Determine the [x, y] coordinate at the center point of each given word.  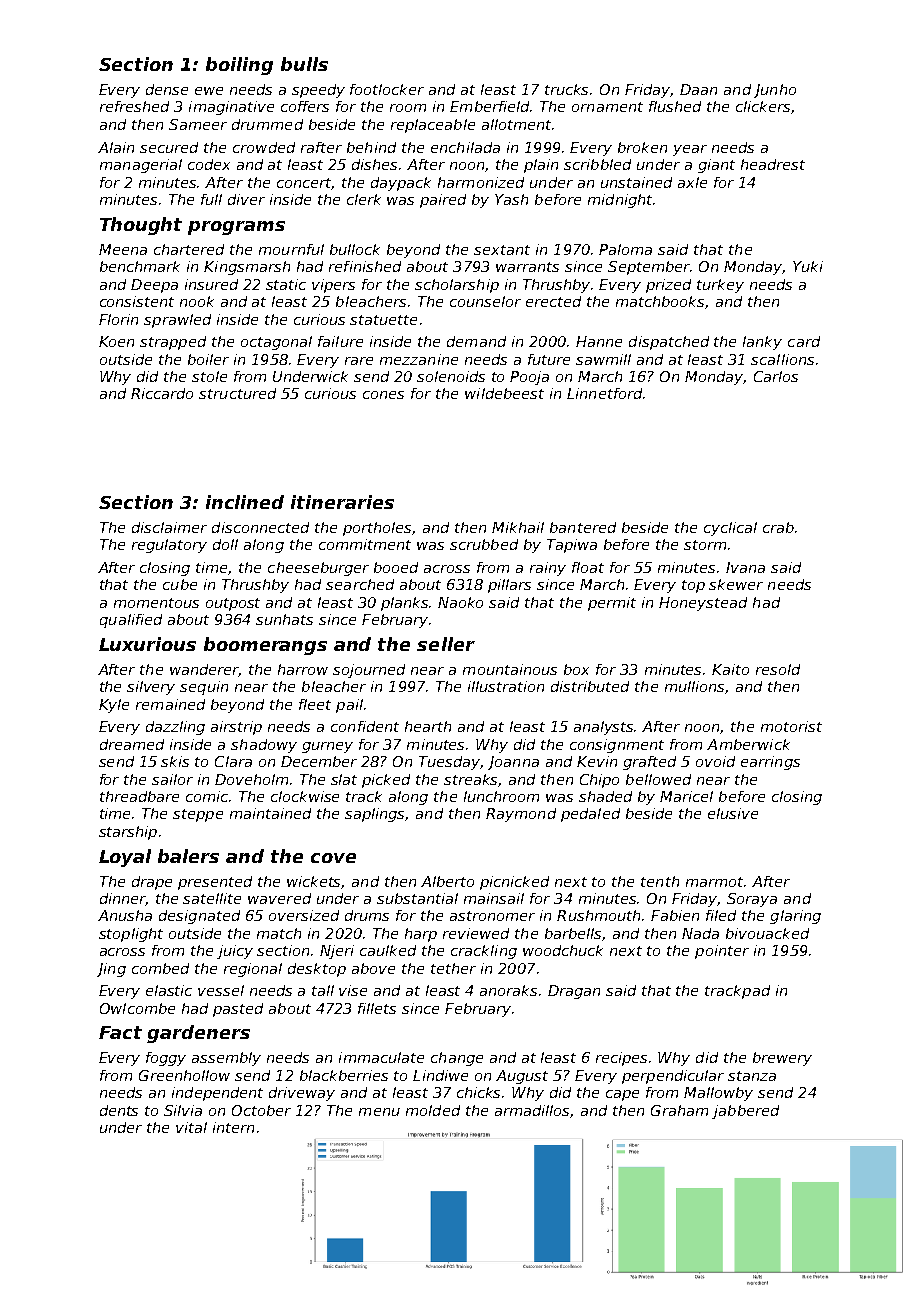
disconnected [260, 527]
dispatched [669, 343]
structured [237, 393]
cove [333, 858]
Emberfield [489, 106]
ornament [607, 107]
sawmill [603, 359]
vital [191, 1127]
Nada [700, 933]
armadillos [532, 1110]
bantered [583, 527]
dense [167, 89]
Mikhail [518, 527]
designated [199, 917]
